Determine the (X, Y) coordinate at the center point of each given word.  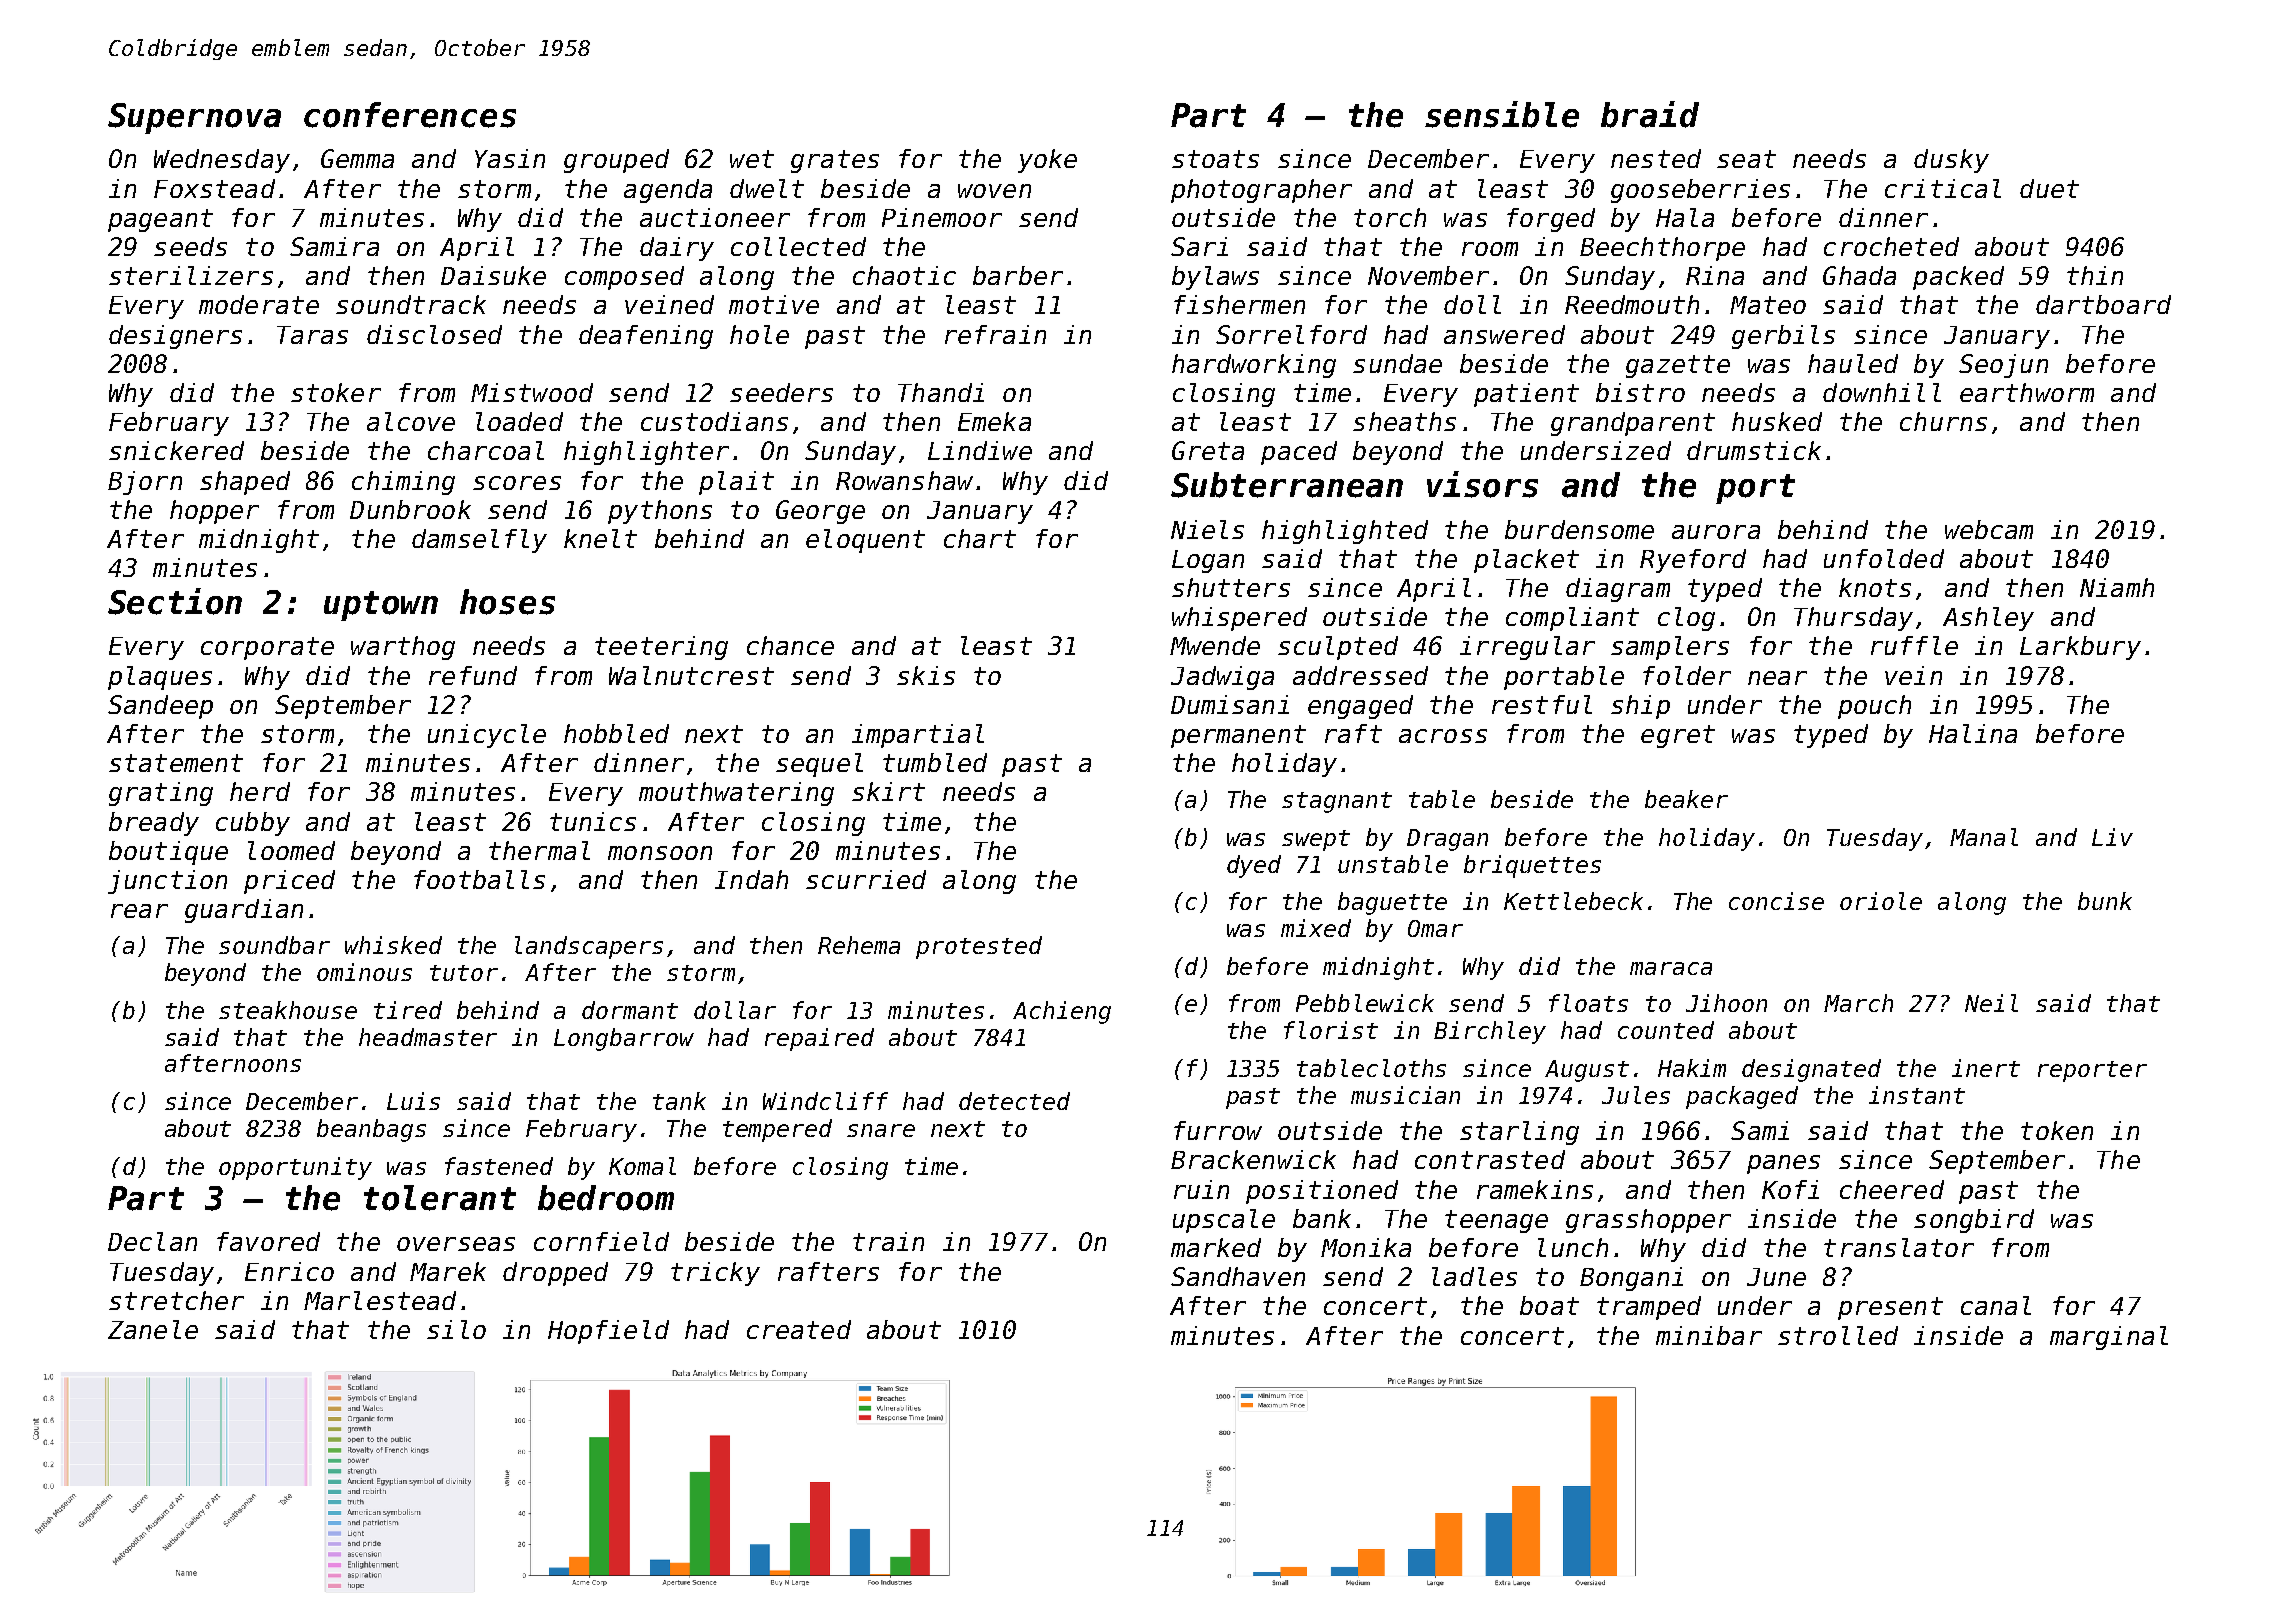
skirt (888, 791)
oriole (1881, 901)
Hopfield (608, 1332)
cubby (253, 824)
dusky (1951, 161)
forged (1551, 220)
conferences (410, 115)
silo (456, 1329)
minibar (1709, 1335)
